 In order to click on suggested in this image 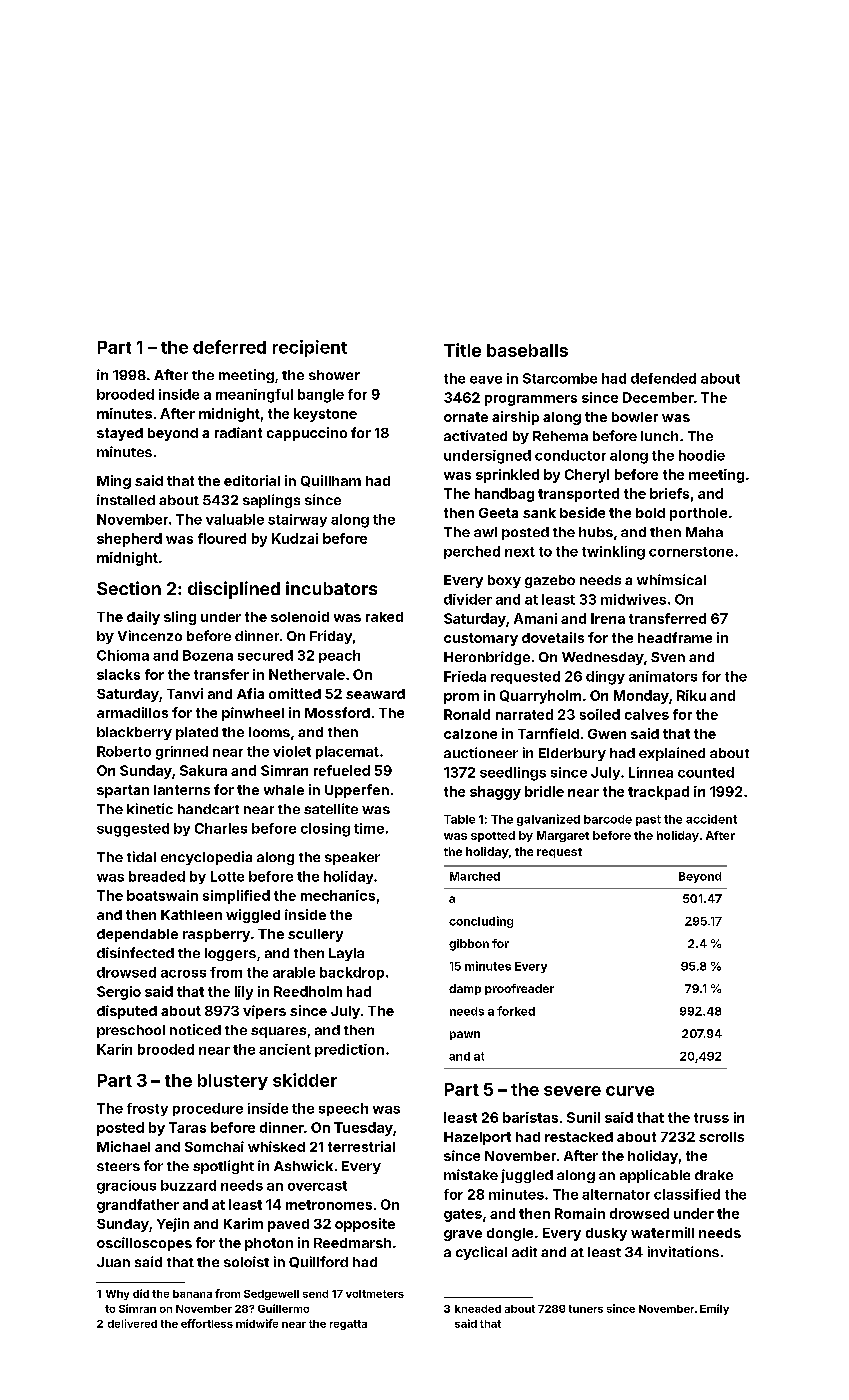, I will do `click(133, 830)`.
